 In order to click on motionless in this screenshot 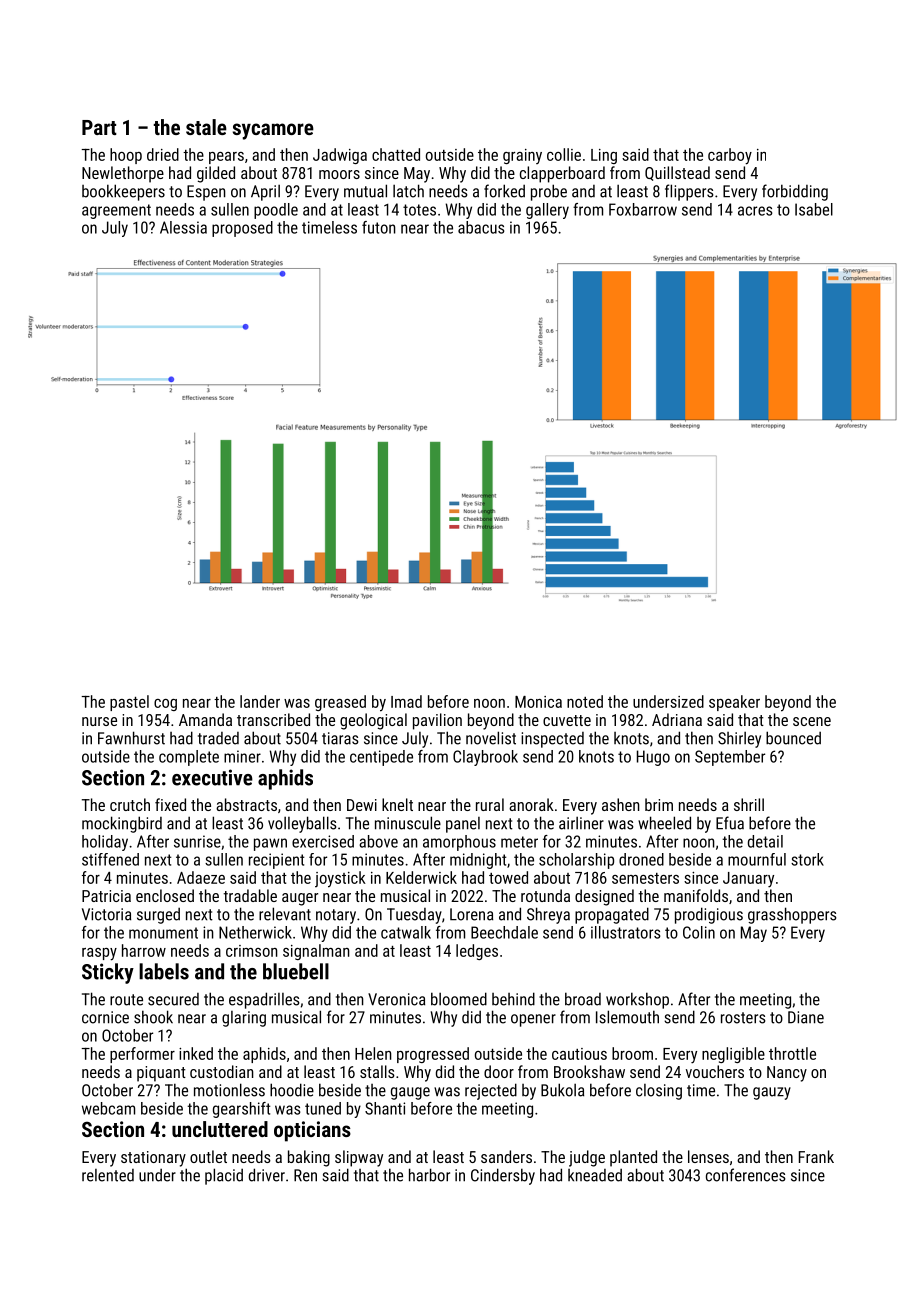, I will do `click(229, 1090)`.
